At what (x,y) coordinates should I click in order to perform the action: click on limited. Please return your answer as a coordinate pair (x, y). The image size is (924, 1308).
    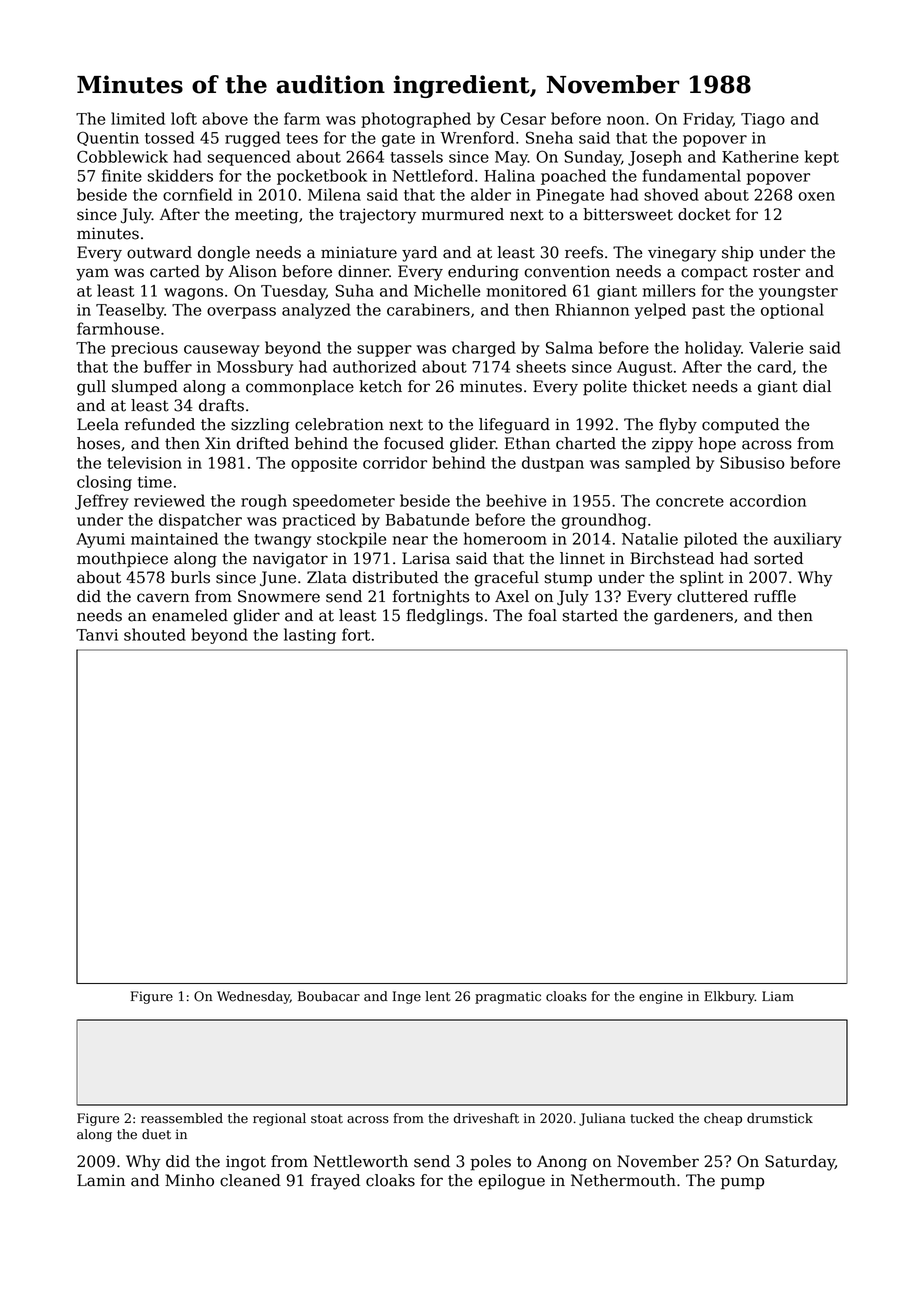
    Looking at the image, I should click on (138, 118).
